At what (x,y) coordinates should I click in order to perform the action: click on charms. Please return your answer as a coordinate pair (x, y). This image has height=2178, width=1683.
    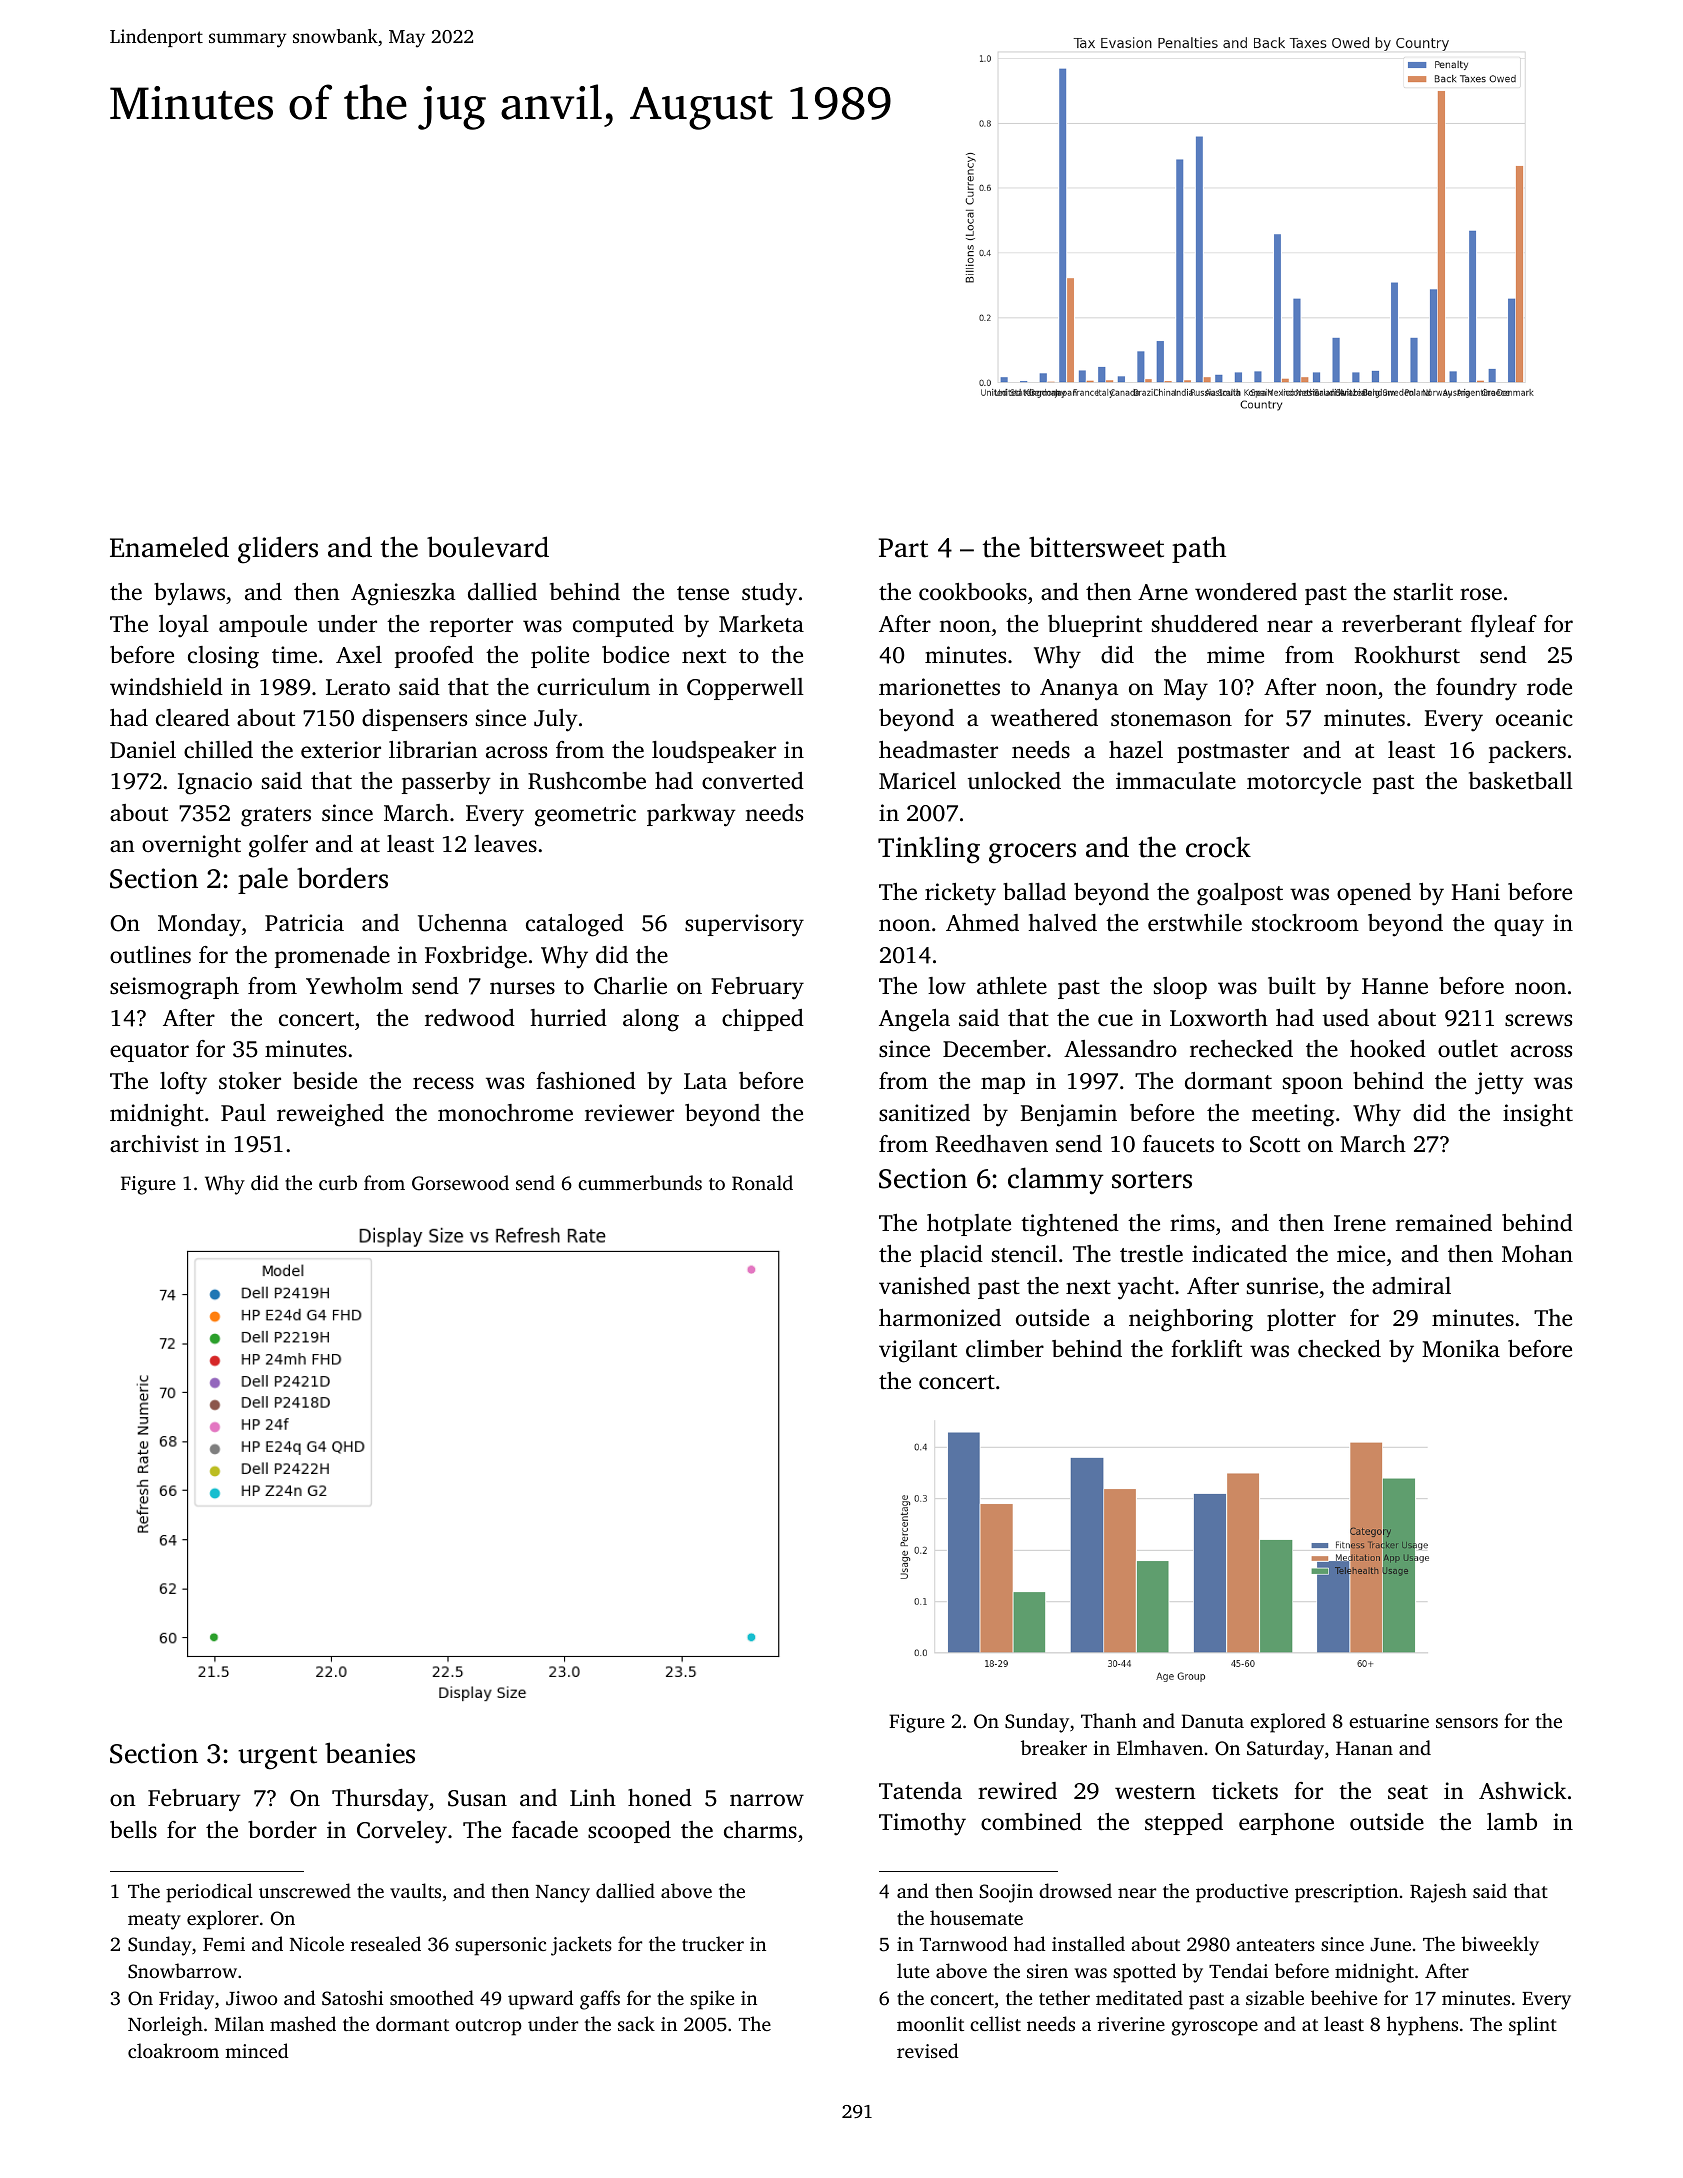
    Looking at the image, I should click on (760, 1830).
